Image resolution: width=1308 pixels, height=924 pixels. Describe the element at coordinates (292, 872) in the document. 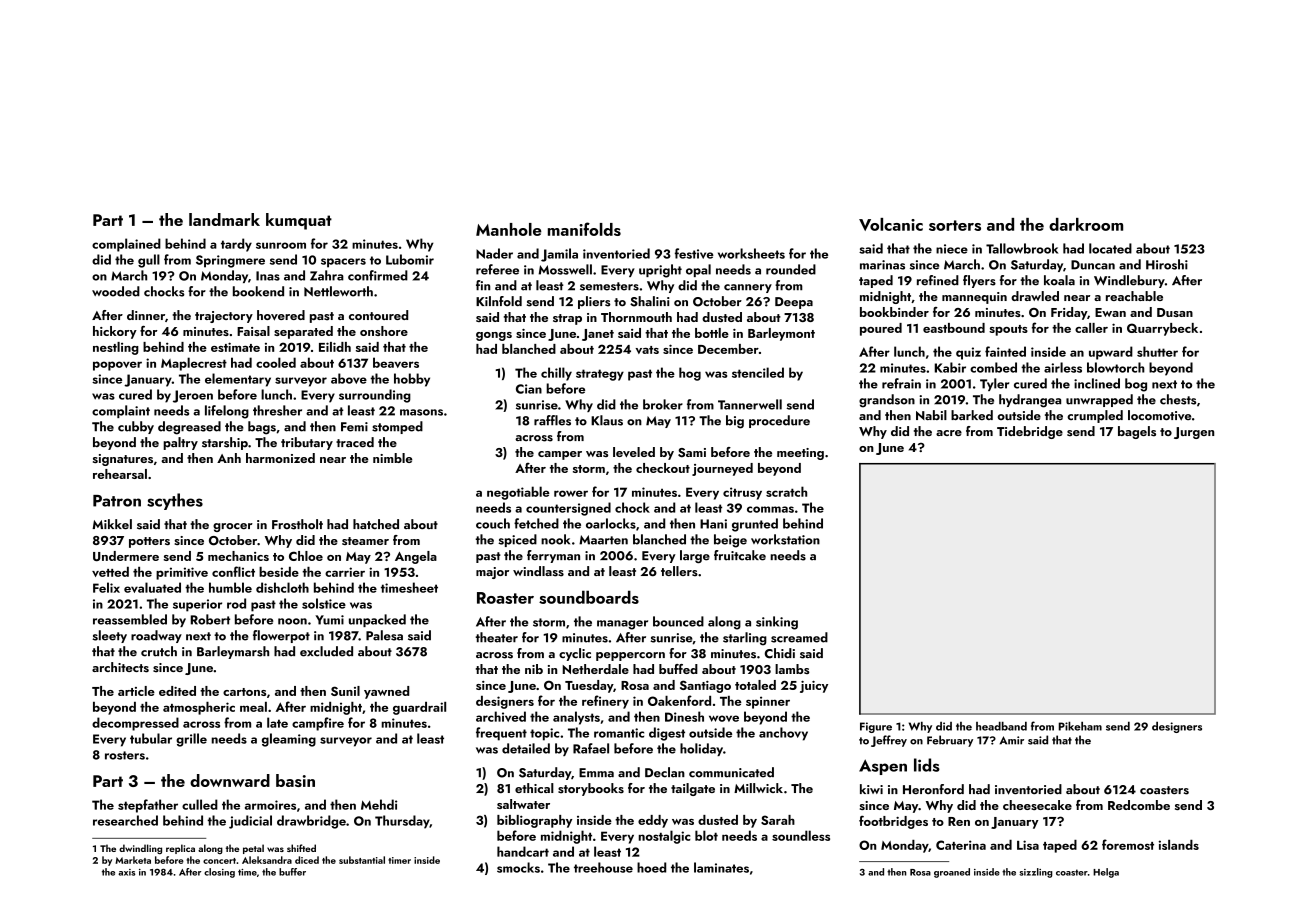

I see `buffer` at that location.
